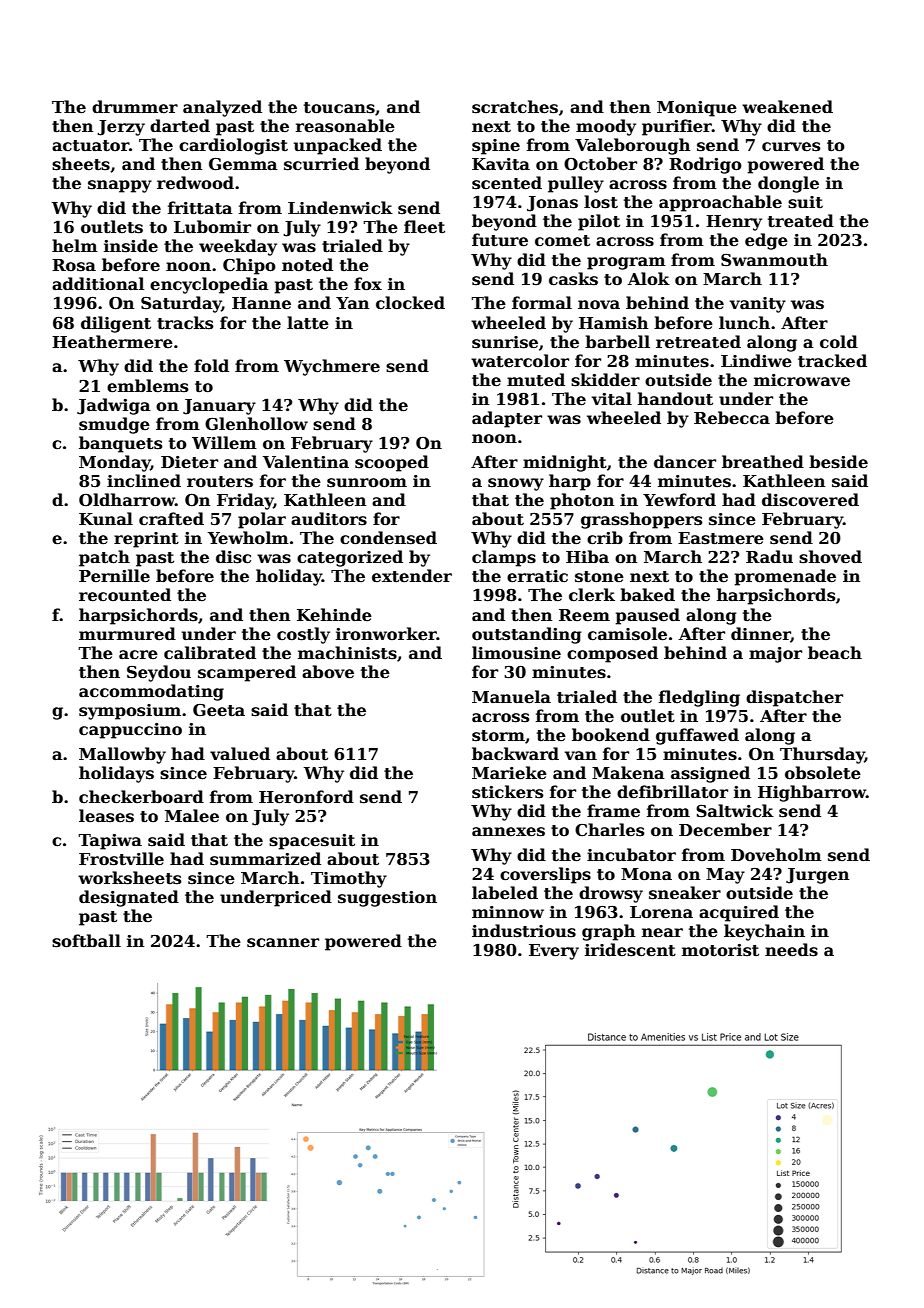 The height and width of the page is (1308, 924). Describe the element at coordinates (338, 146) in the page. I see `unpacked` at that location.
